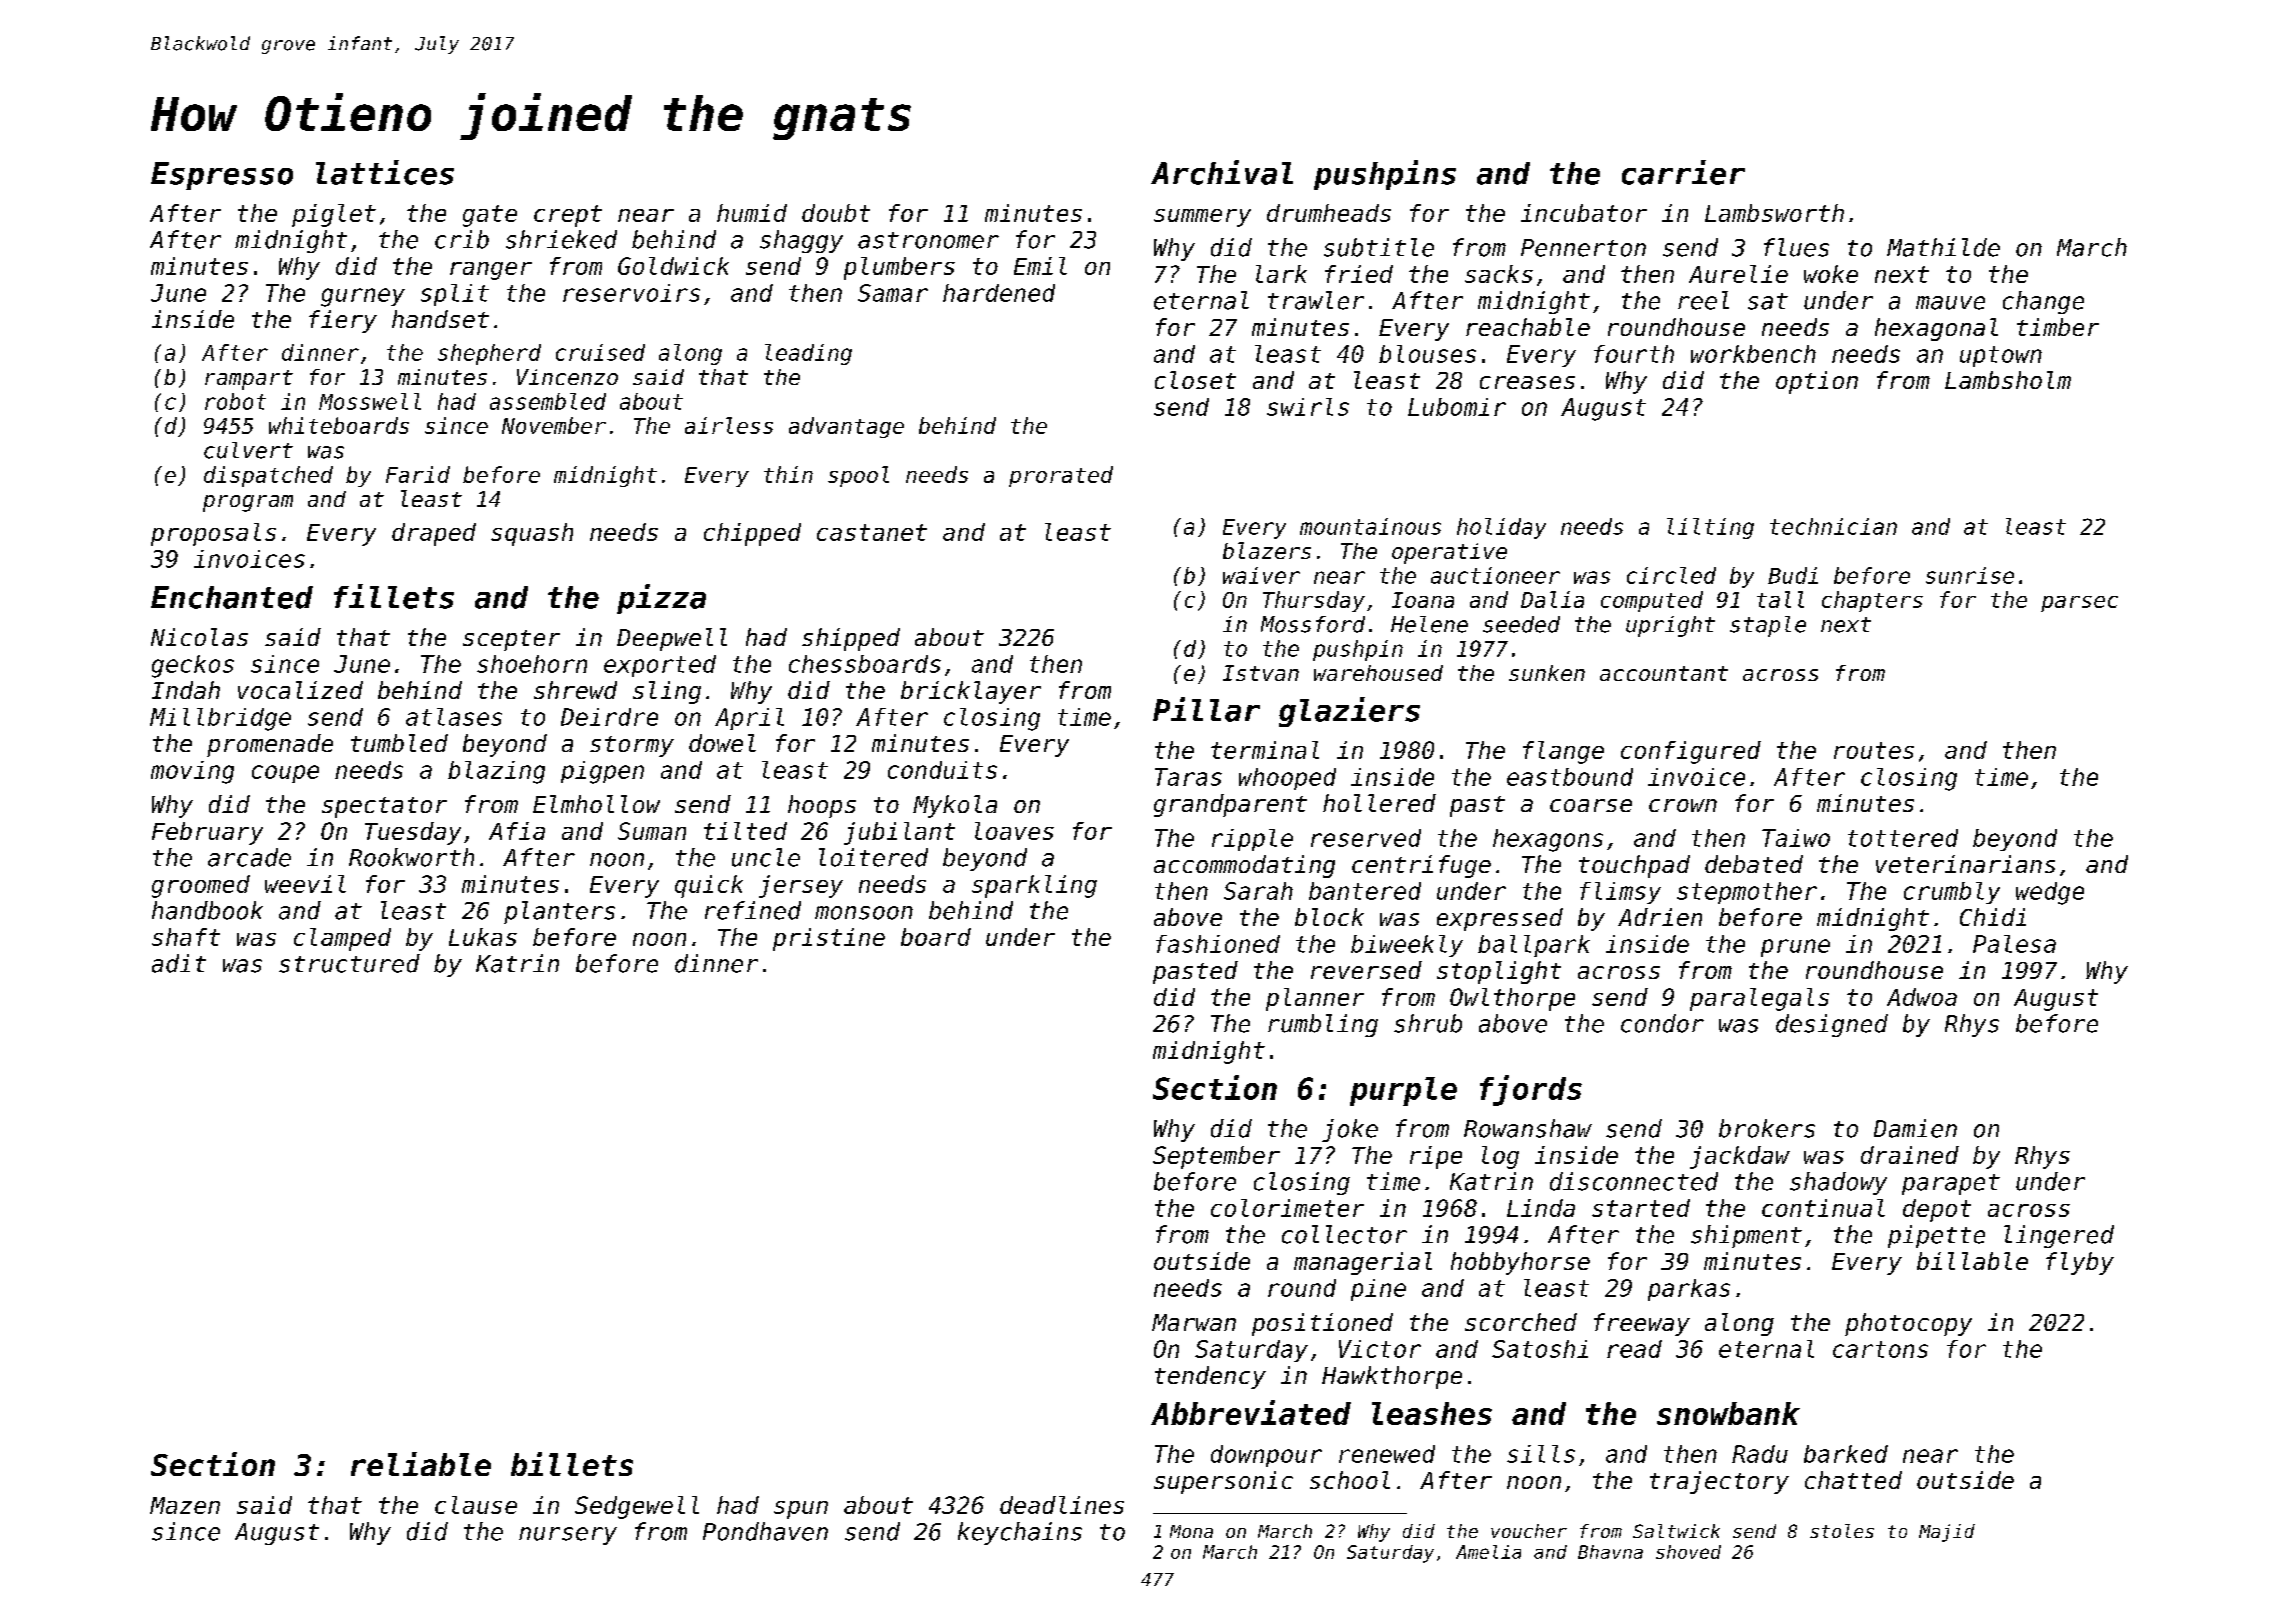 The height and width of the page is (1614, 2282). Describe the element at coordinates (1908, 1324) in the page. I see `photocopy` at that location.
